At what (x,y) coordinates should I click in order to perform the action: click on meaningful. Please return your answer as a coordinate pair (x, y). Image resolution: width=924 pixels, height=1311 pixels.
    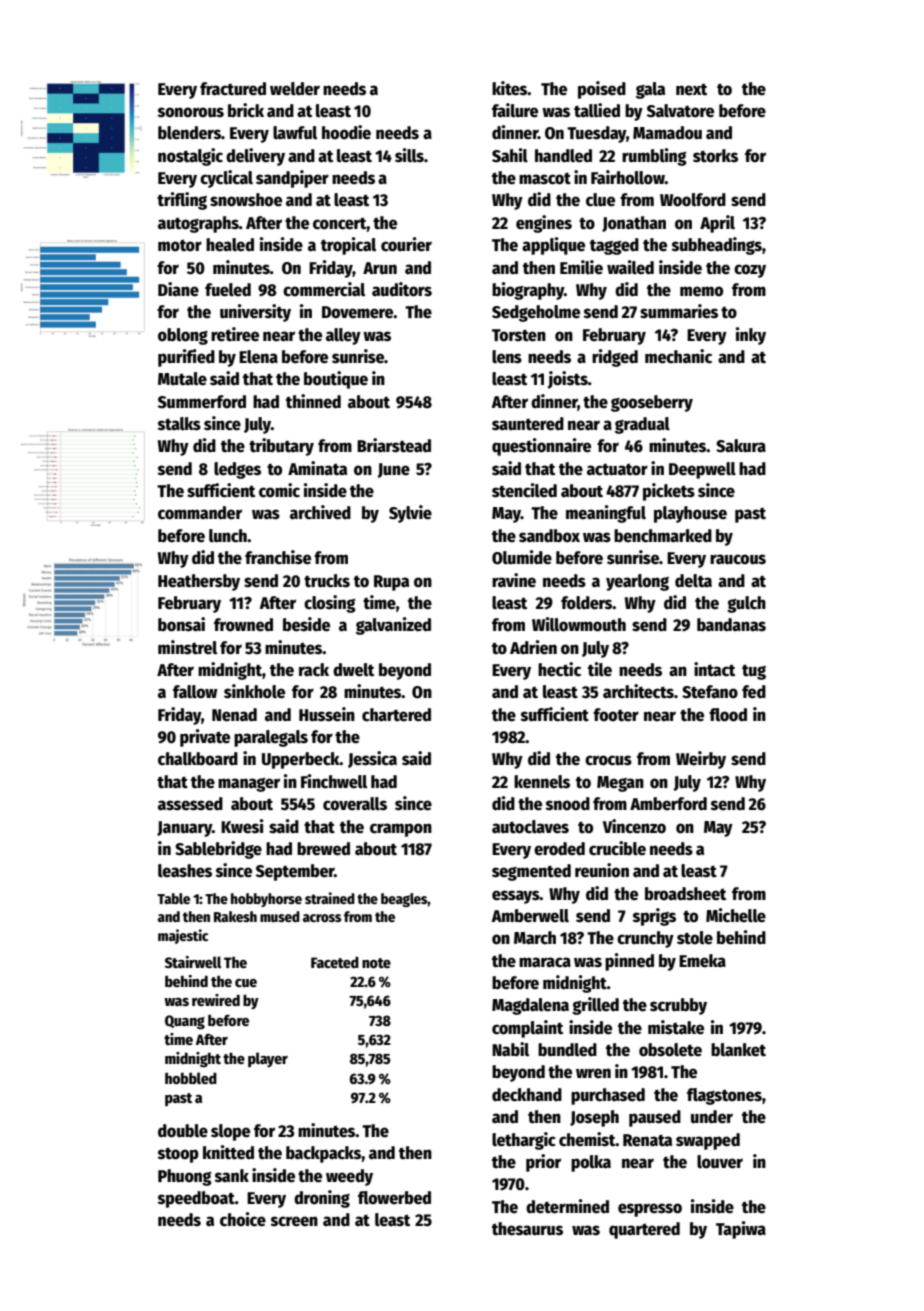
    Looking at the image, I should click on (606, 514).
